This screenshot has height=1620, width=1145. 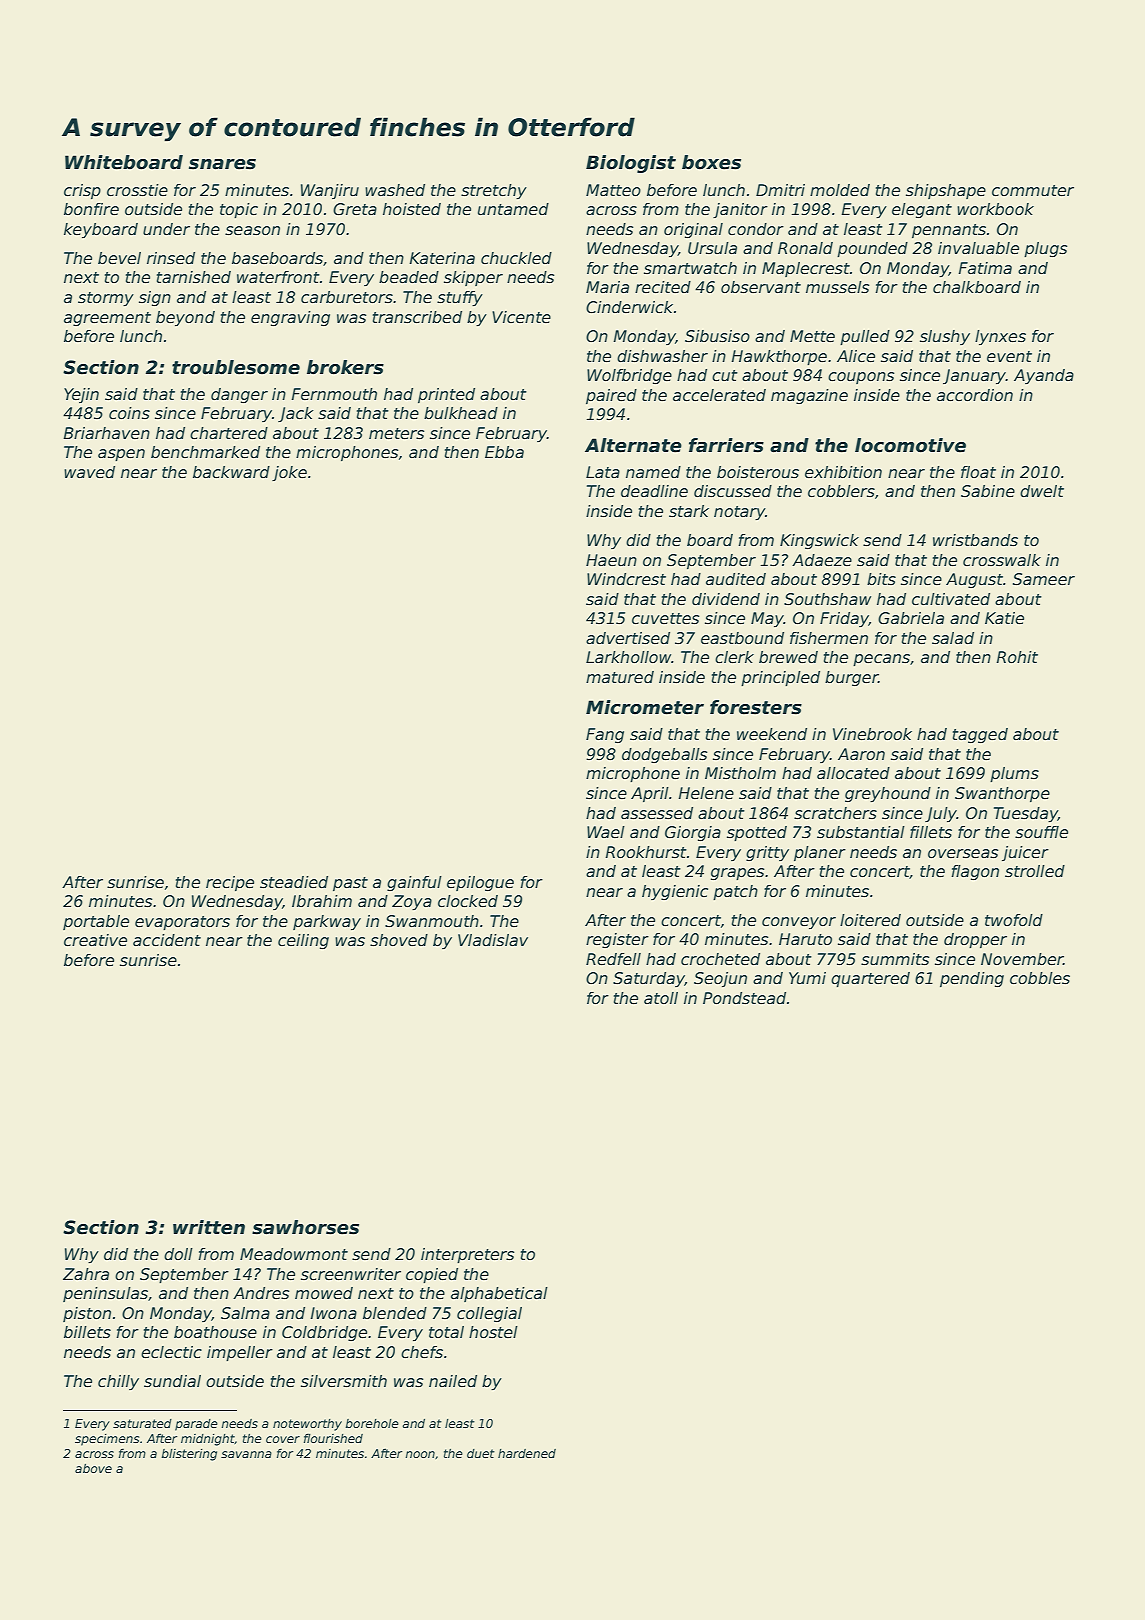 What do you see at coordinates (617, 940) in the screenshot?
I see `register` at bounding box center [617, 940].
